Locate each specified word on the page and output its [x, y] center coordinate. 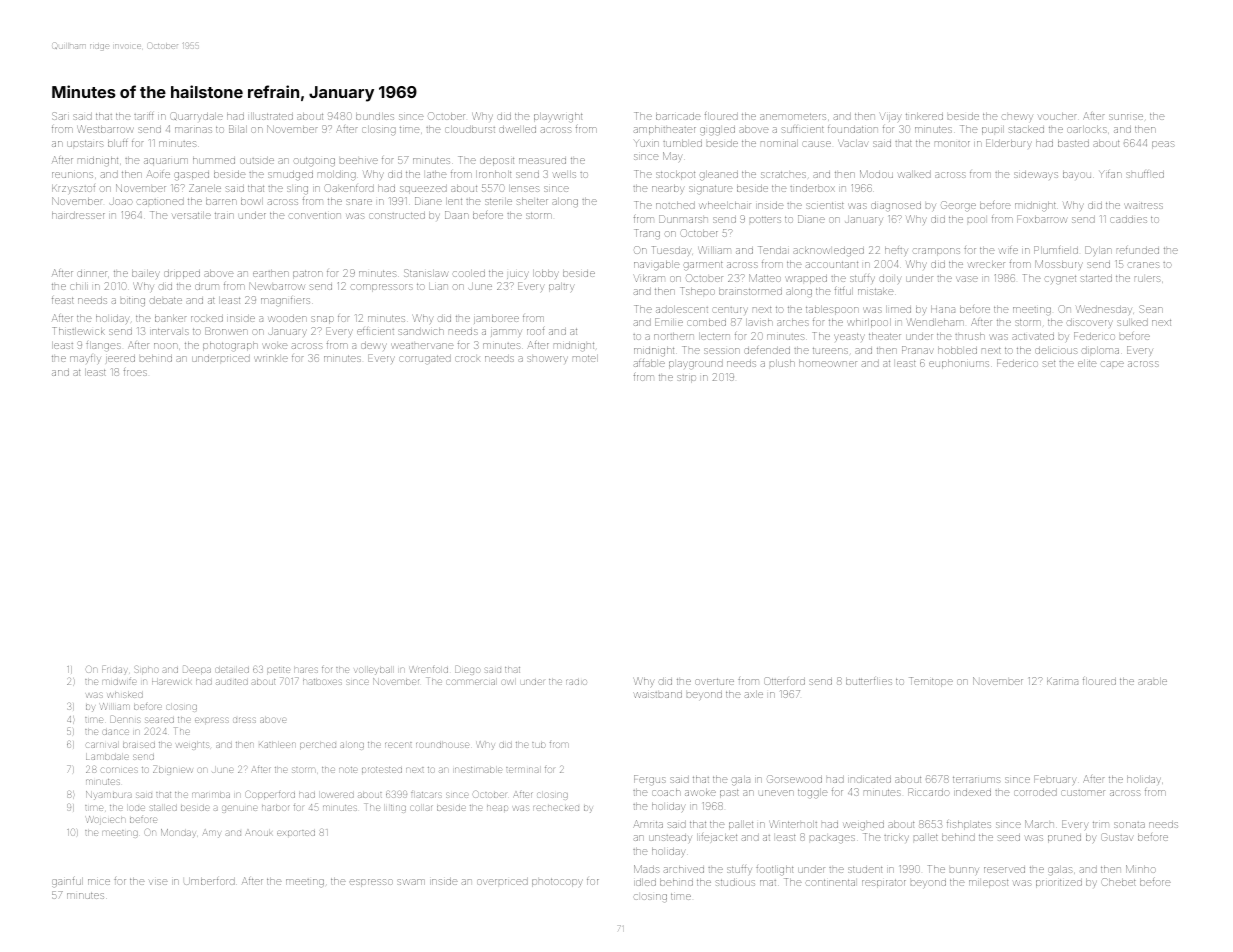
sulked [1132, 322]
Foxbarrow [1042, 219]
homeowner [828, 363]
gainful [67, 882]
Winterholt [793, 824]
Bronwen [226, 331]
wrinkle [271, 358]
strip [686, 379]
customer [1083, 793]
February [1055, 780]
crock [467, 359]
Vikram [649, 278]
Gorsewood [794, 779]
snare [359, 202]
